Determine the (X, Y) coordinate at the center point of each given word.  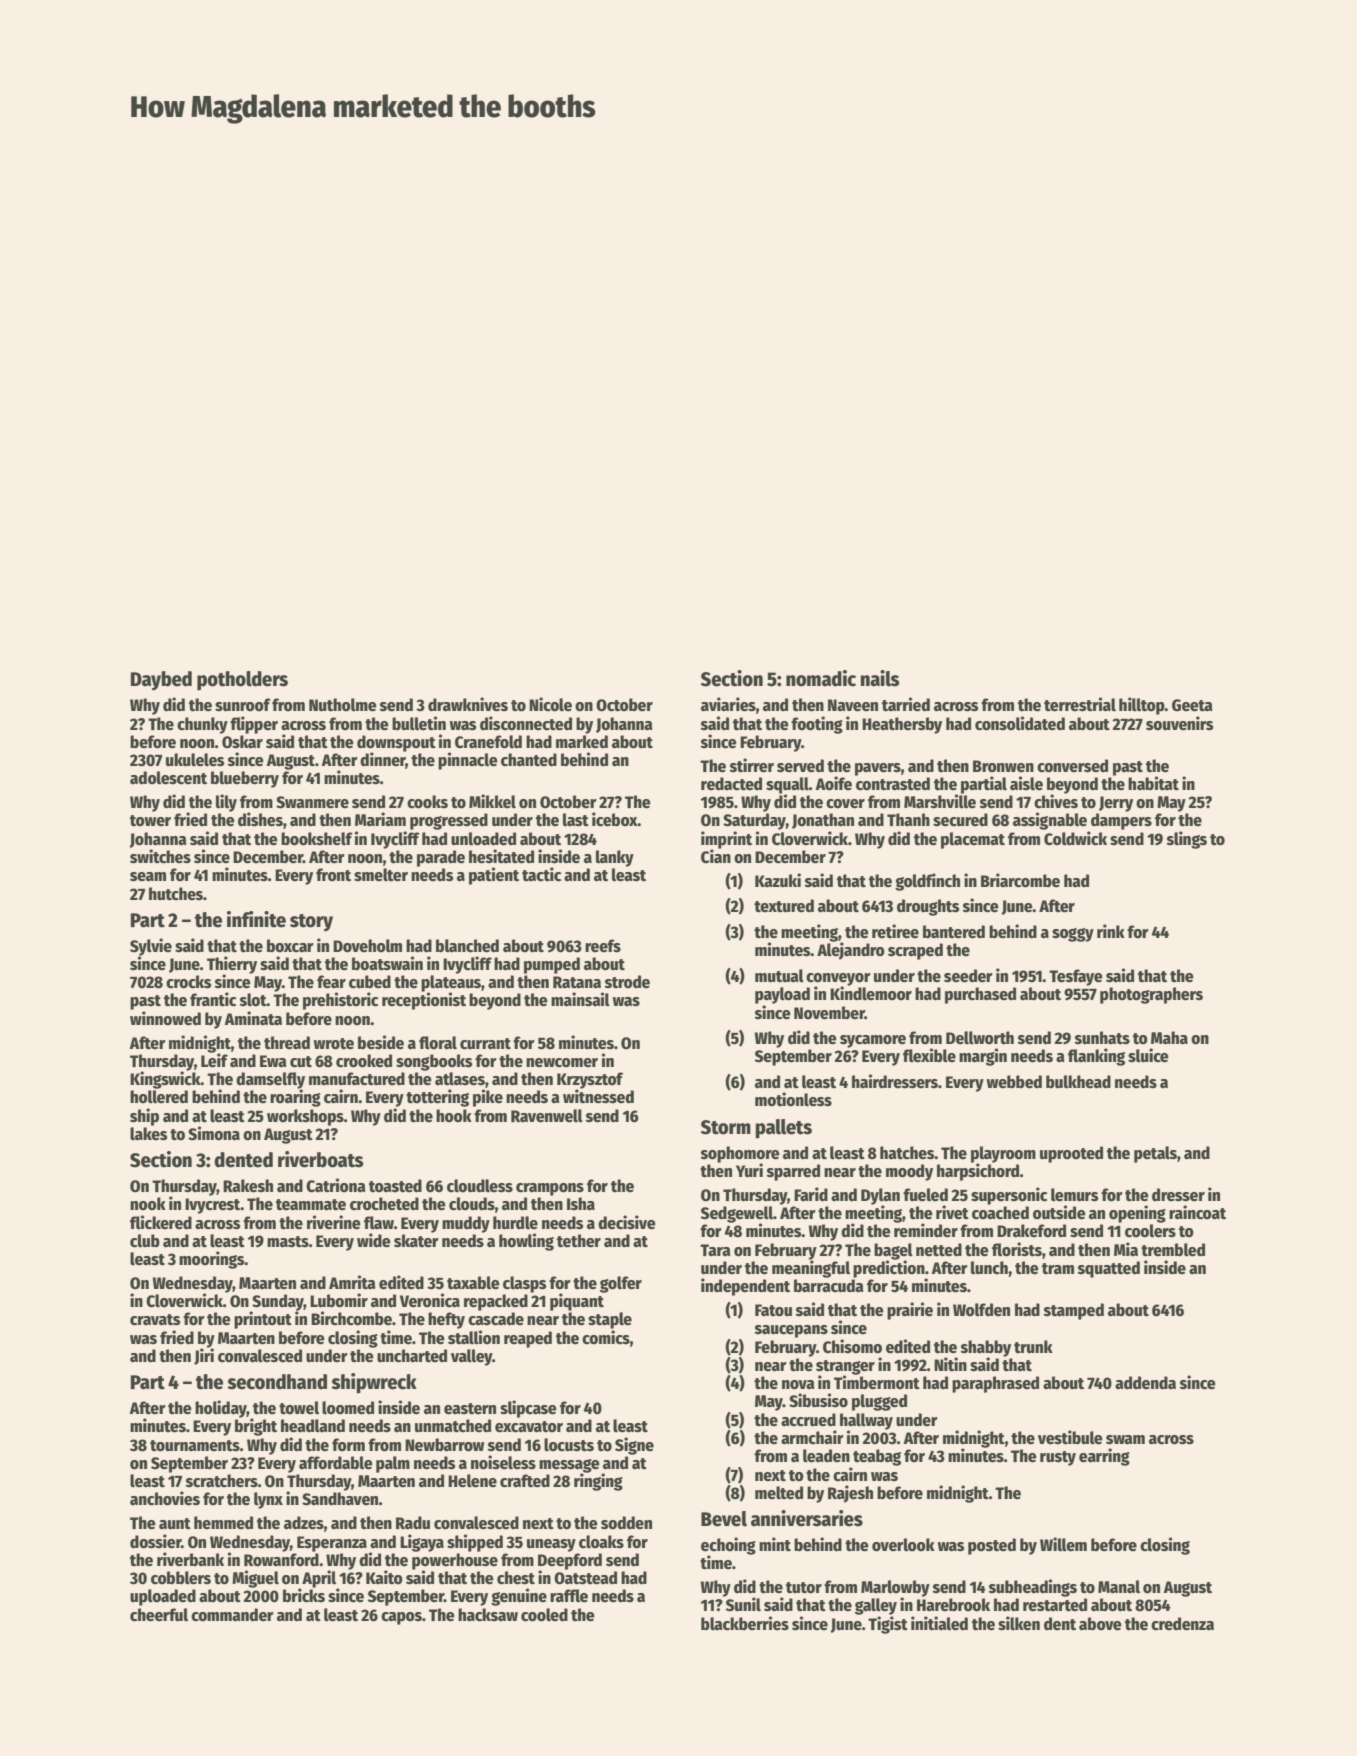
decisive (627, 1222)
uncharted (412, 1356)
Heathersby (902, 725)
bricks (304, 1595)
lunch (989, 1268)
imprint (726, 840)
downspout (396, 743)
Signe (634, 1446)
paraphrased (995, 1384)
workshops (305, 1117)
